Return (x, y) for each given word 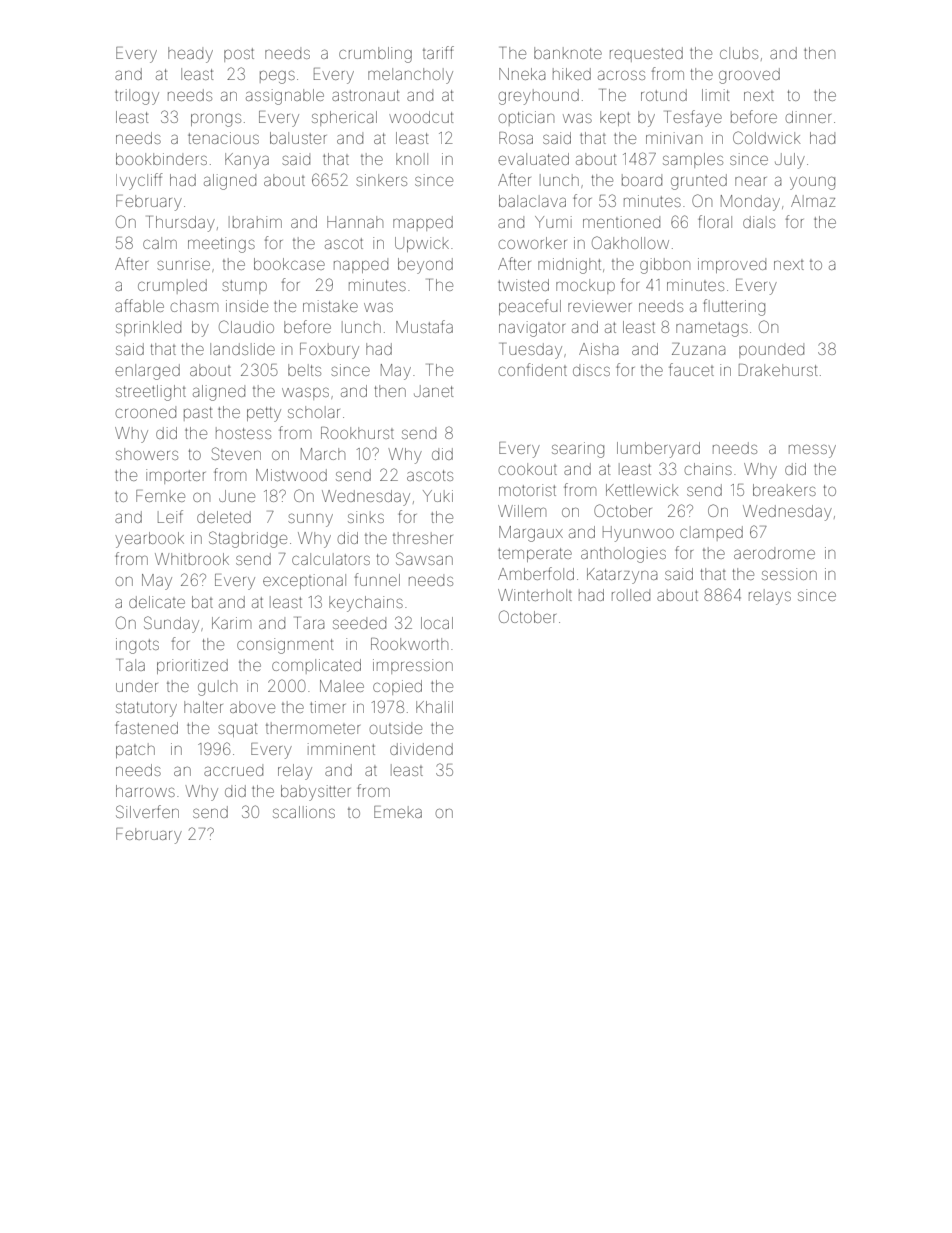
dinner (808, 117)
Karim (231, 623)
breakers (784, 490)
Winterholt (535, 595)
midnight (569, 266)
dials (759, 222)
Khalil (434, 707)
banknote (568, 53)
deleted (224, 517)
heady (190, 55)
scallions (304, 812)
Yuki (438, 496)
